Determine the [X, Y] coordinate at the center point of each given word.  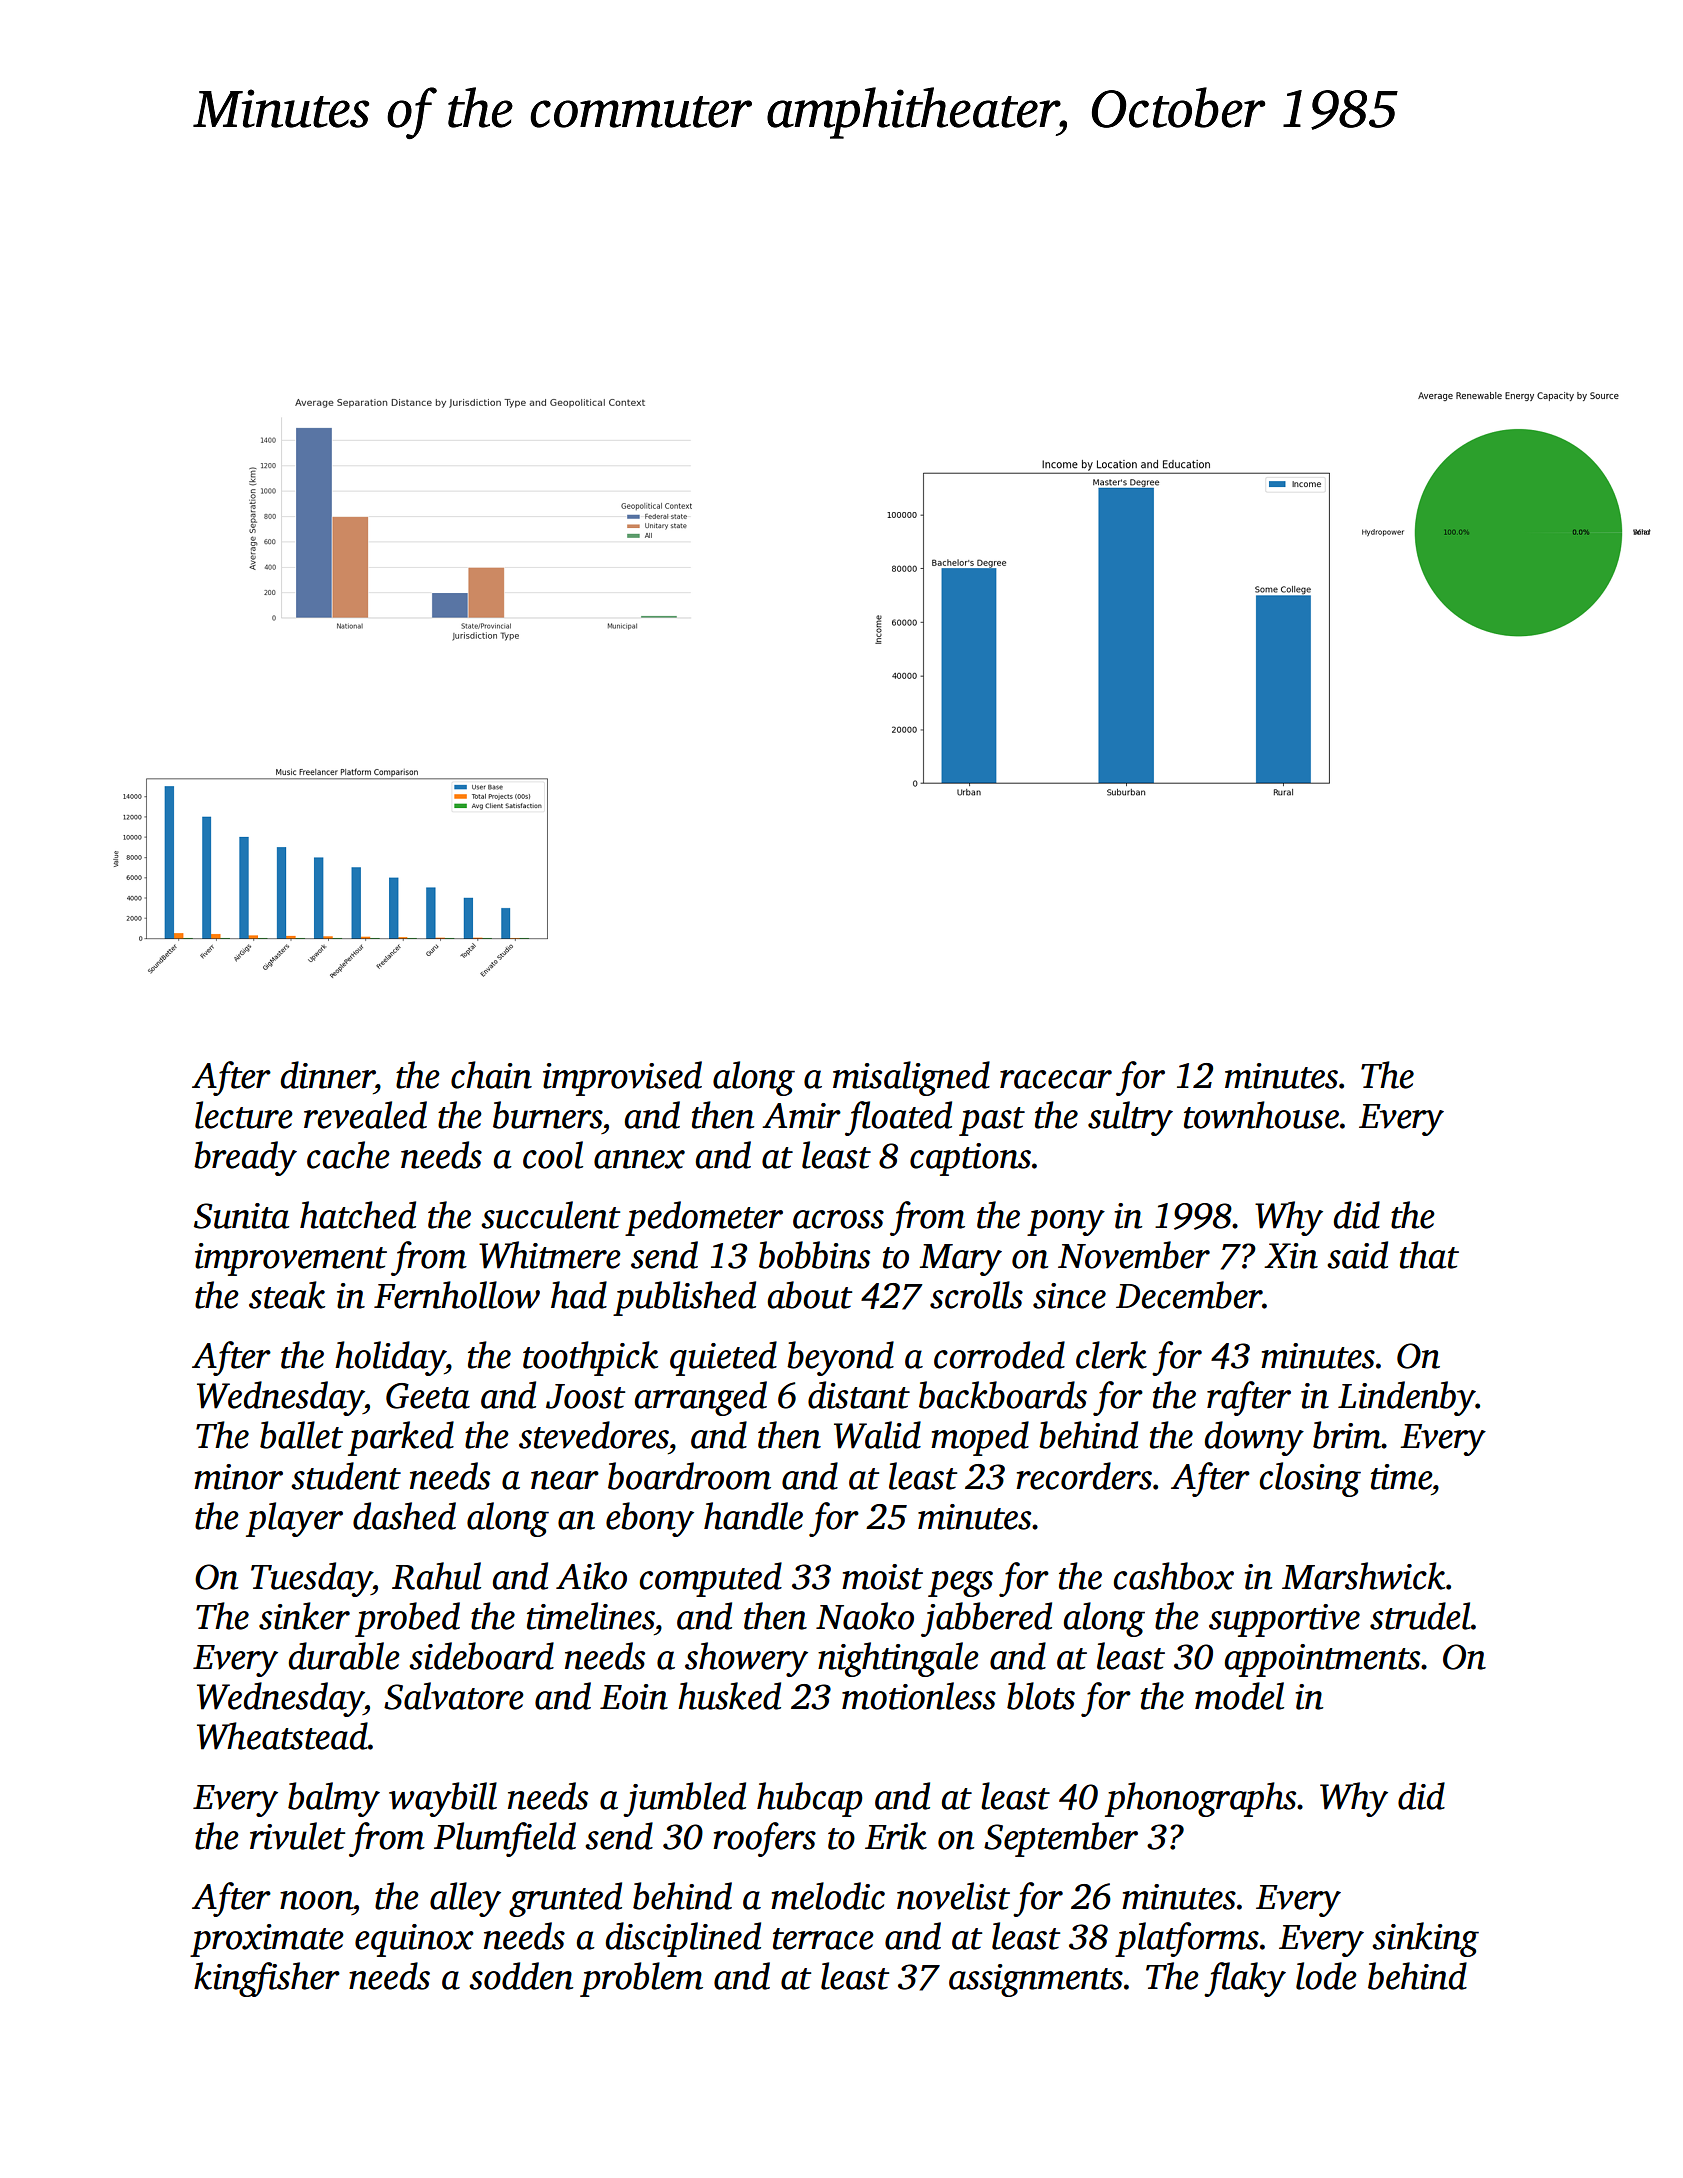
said [1357, 1255]
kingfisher [267, 1979]
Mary [960, 1260]
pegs [960, 1584]
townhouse [1261, 1115]
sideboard [481, 1656]
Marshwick [1363, 1576]
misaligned [911, 1078]
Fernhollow [457, 1295]
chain [491, 1075]
